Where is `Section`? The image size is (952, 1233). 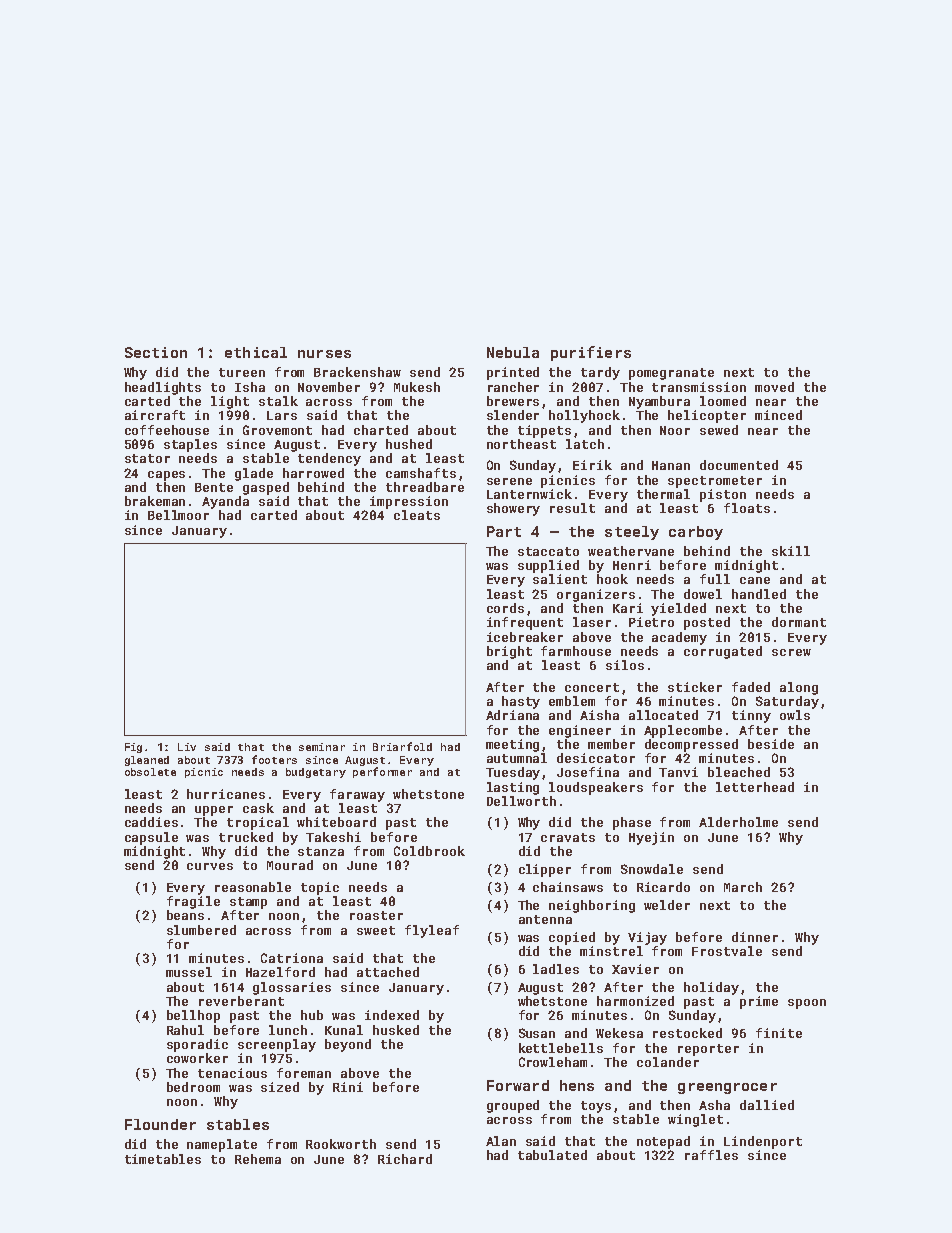 Section is located at coordinates (156, 352).
